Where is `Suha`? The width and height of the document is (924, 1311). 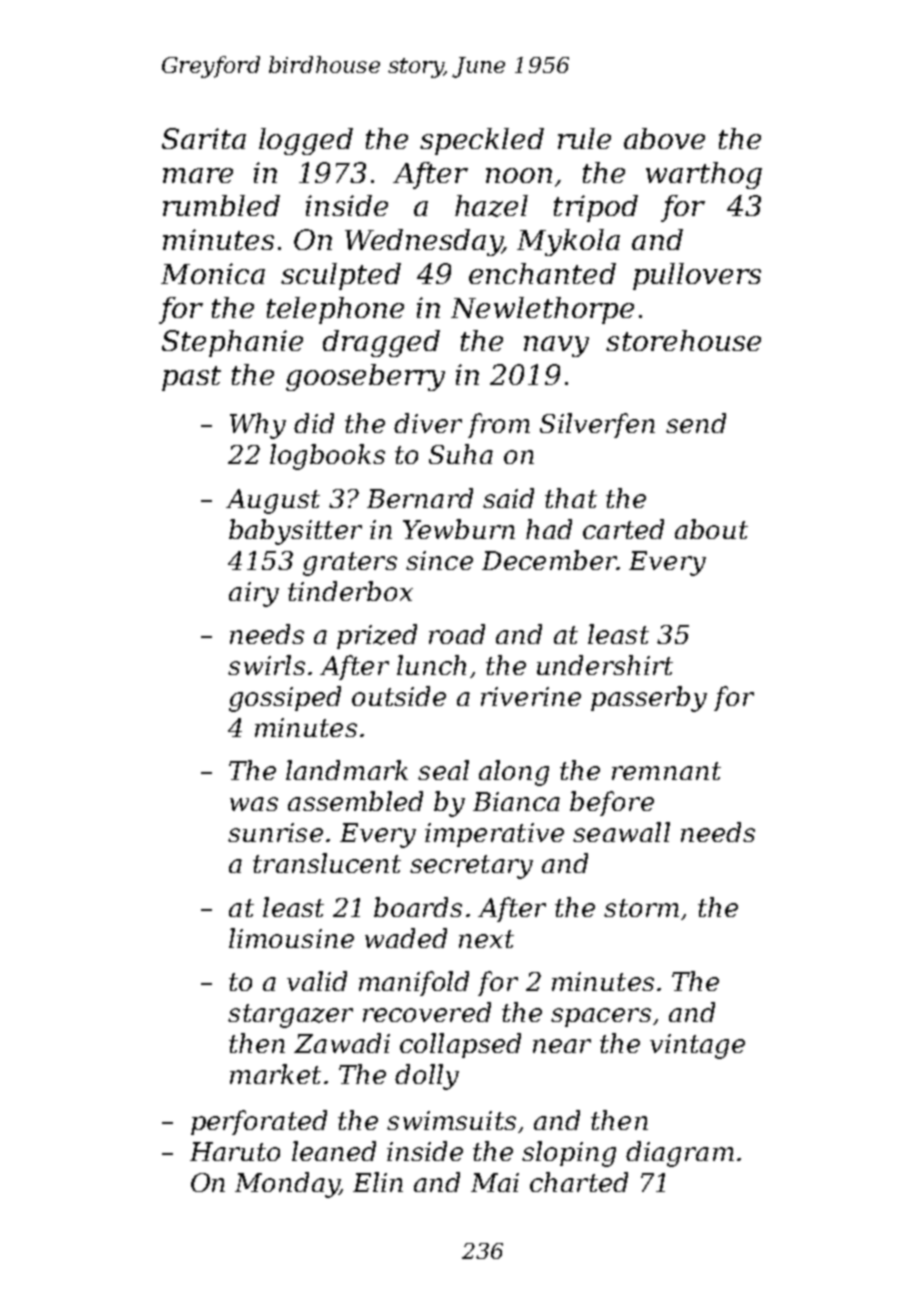
Suha is located at coordinates (461, 454).
